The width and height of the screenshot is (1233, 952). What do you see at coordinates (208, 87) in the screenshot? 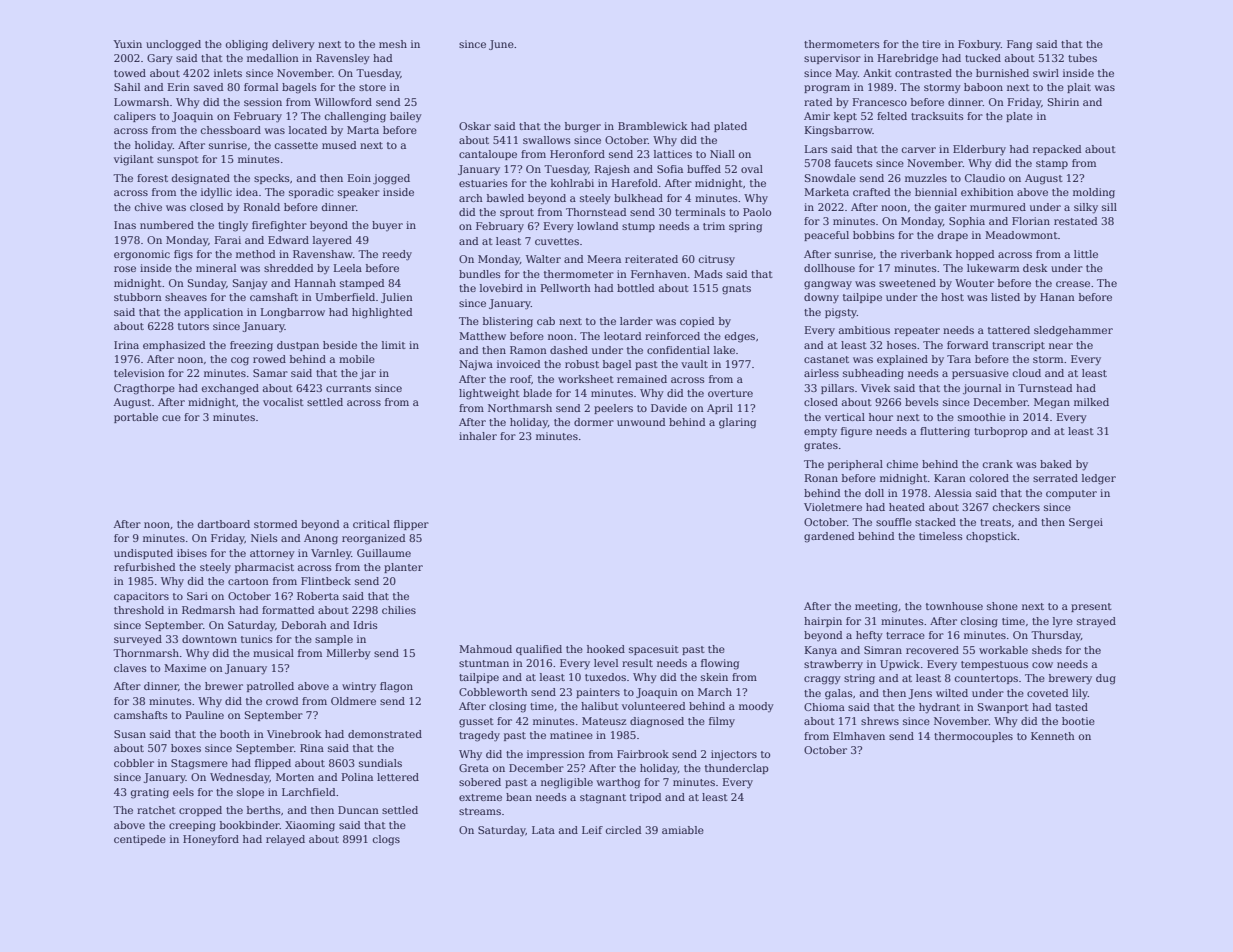
I see `saved` at bounding box center [208, 87].
